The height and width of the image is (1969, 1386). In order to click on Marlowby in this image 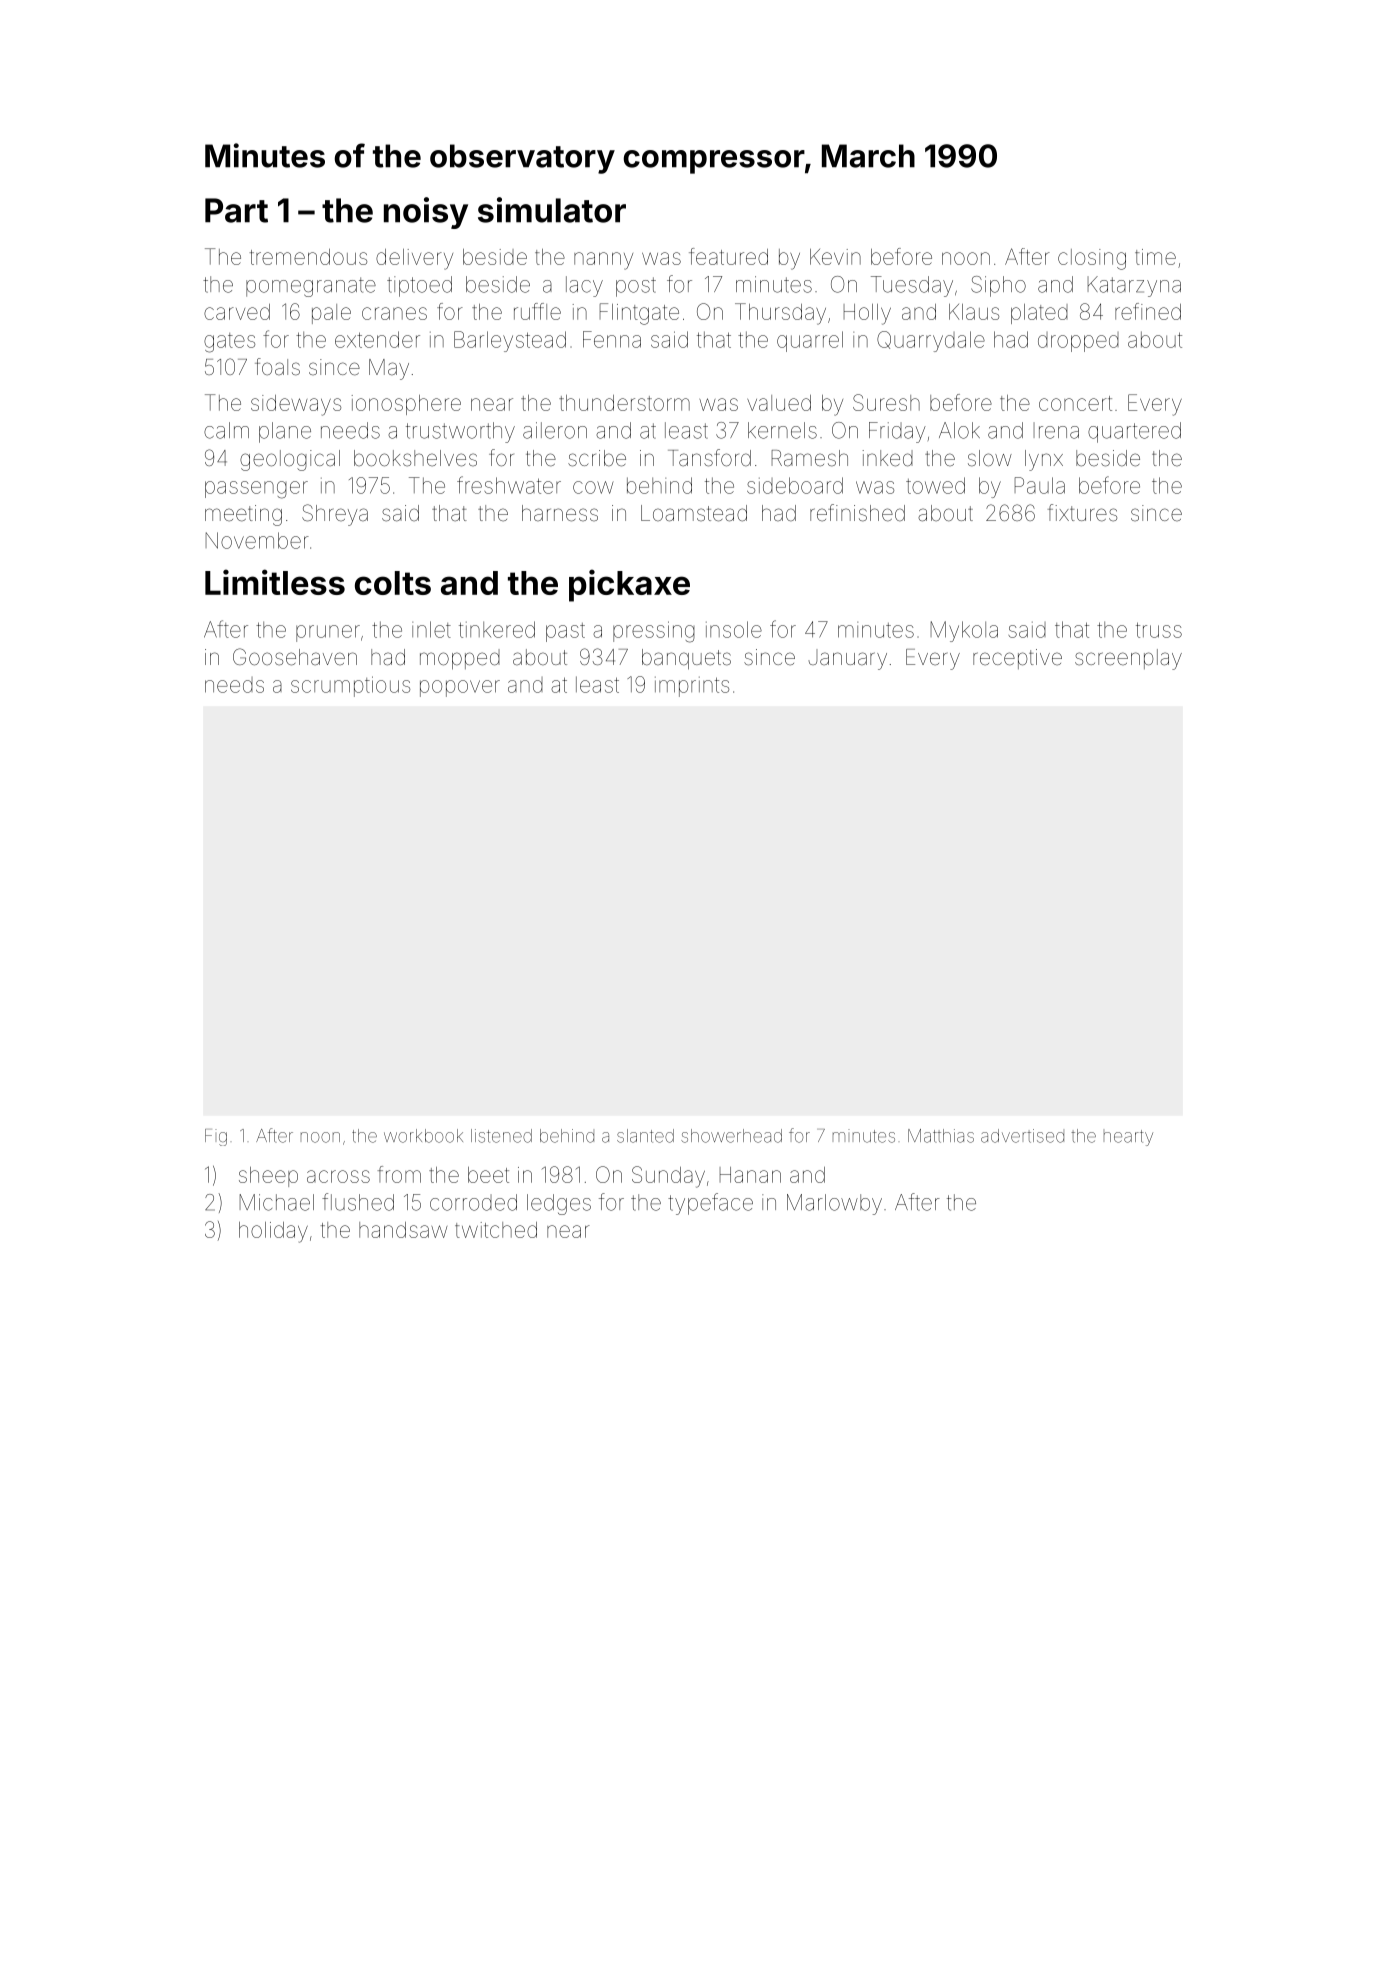, I will do `click(834, 1204)`.
